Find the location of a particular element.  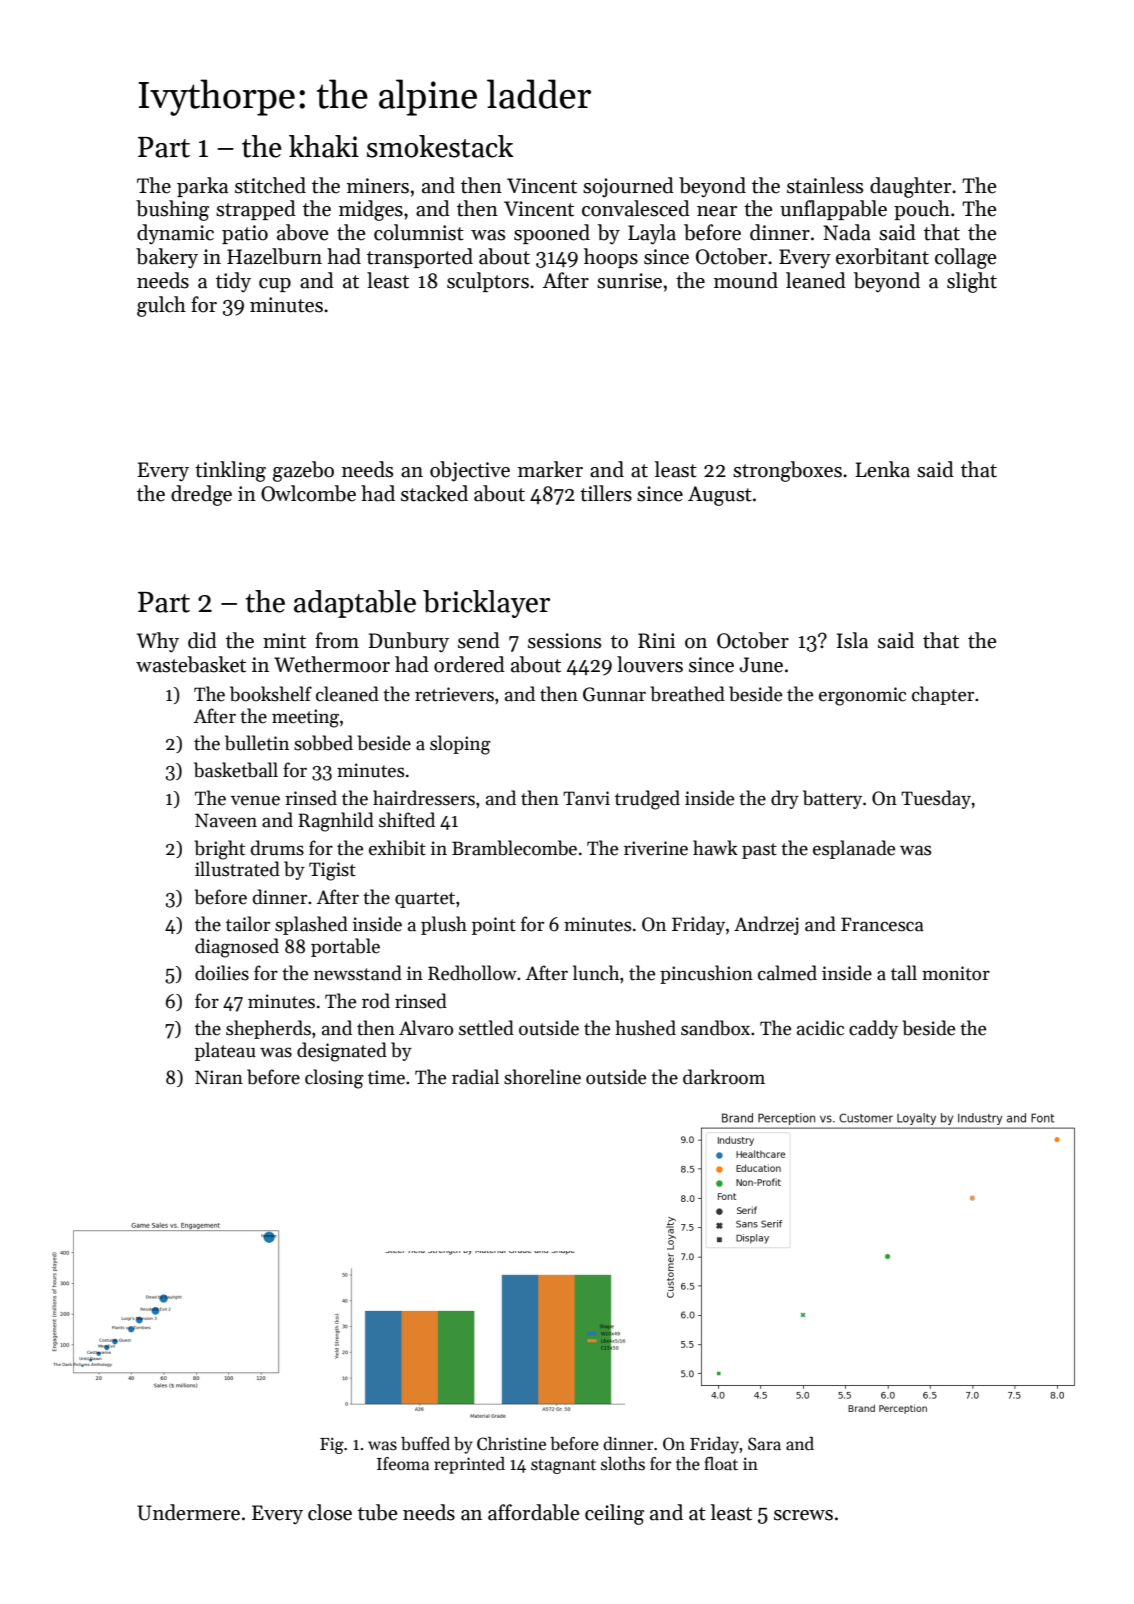

Why is located at coordinates (158, 642).
